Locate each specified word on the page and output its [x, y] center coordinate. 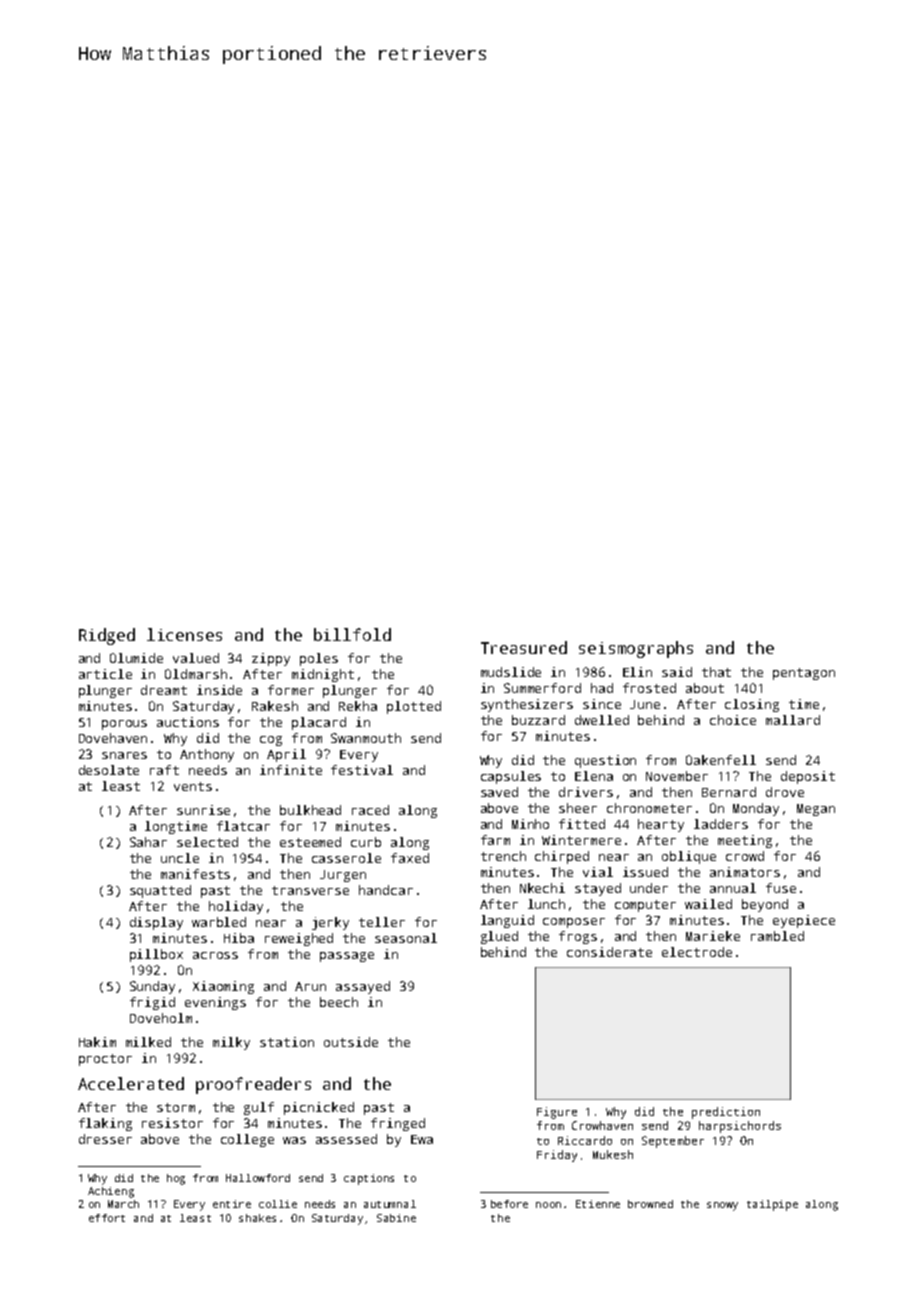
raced [370, 810]
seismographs [636, 649]
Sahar [148, 842]
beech [339, 1002]
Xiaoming [223, 987]
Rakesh [275, 706]
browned [650, 1204]
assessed [346, 1139]
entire [232, 1204]
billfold [352, 634]
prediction [726, 1113]
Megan [816, 810]
